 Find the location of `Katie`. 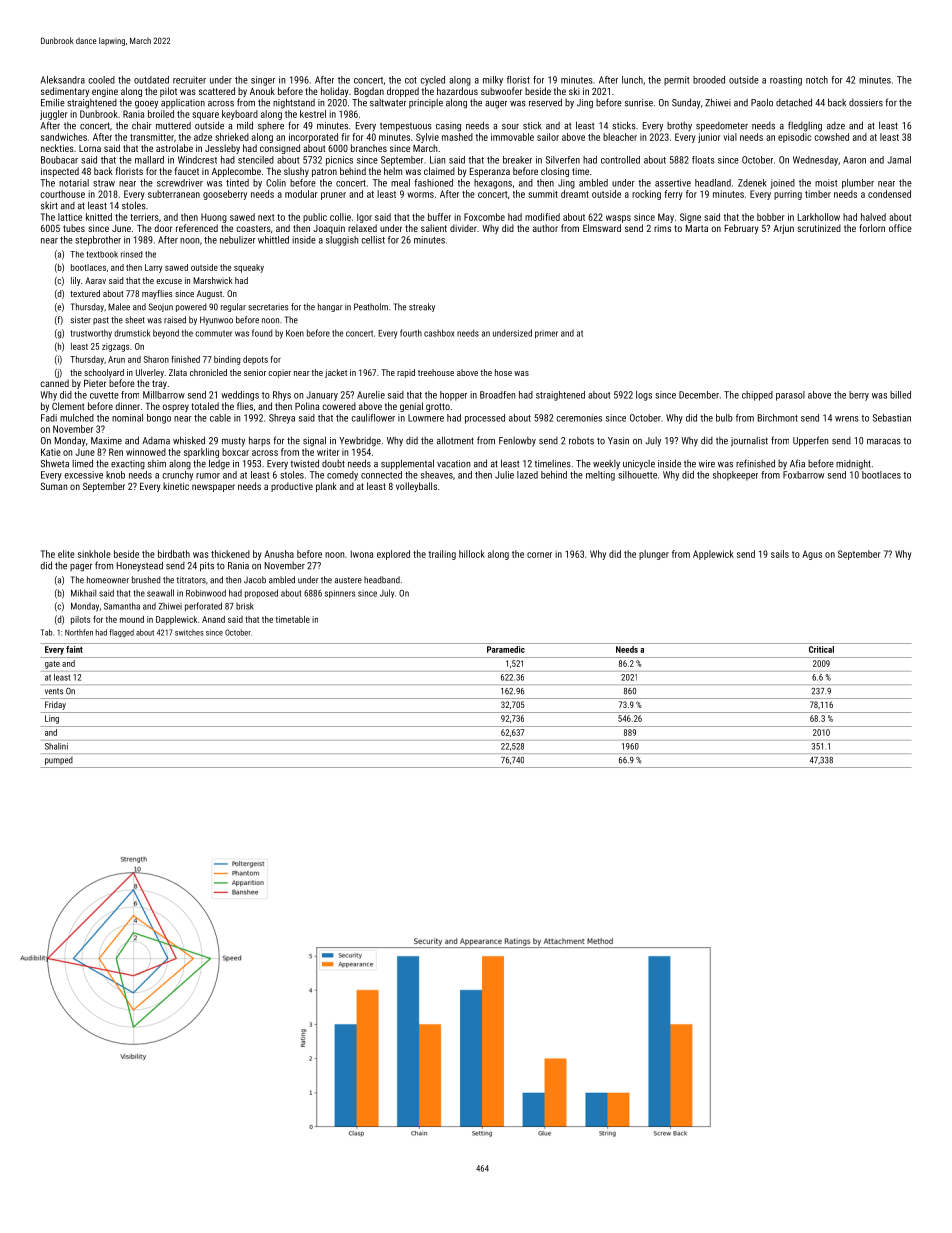

Katie is located at coordinates (51, 452).
